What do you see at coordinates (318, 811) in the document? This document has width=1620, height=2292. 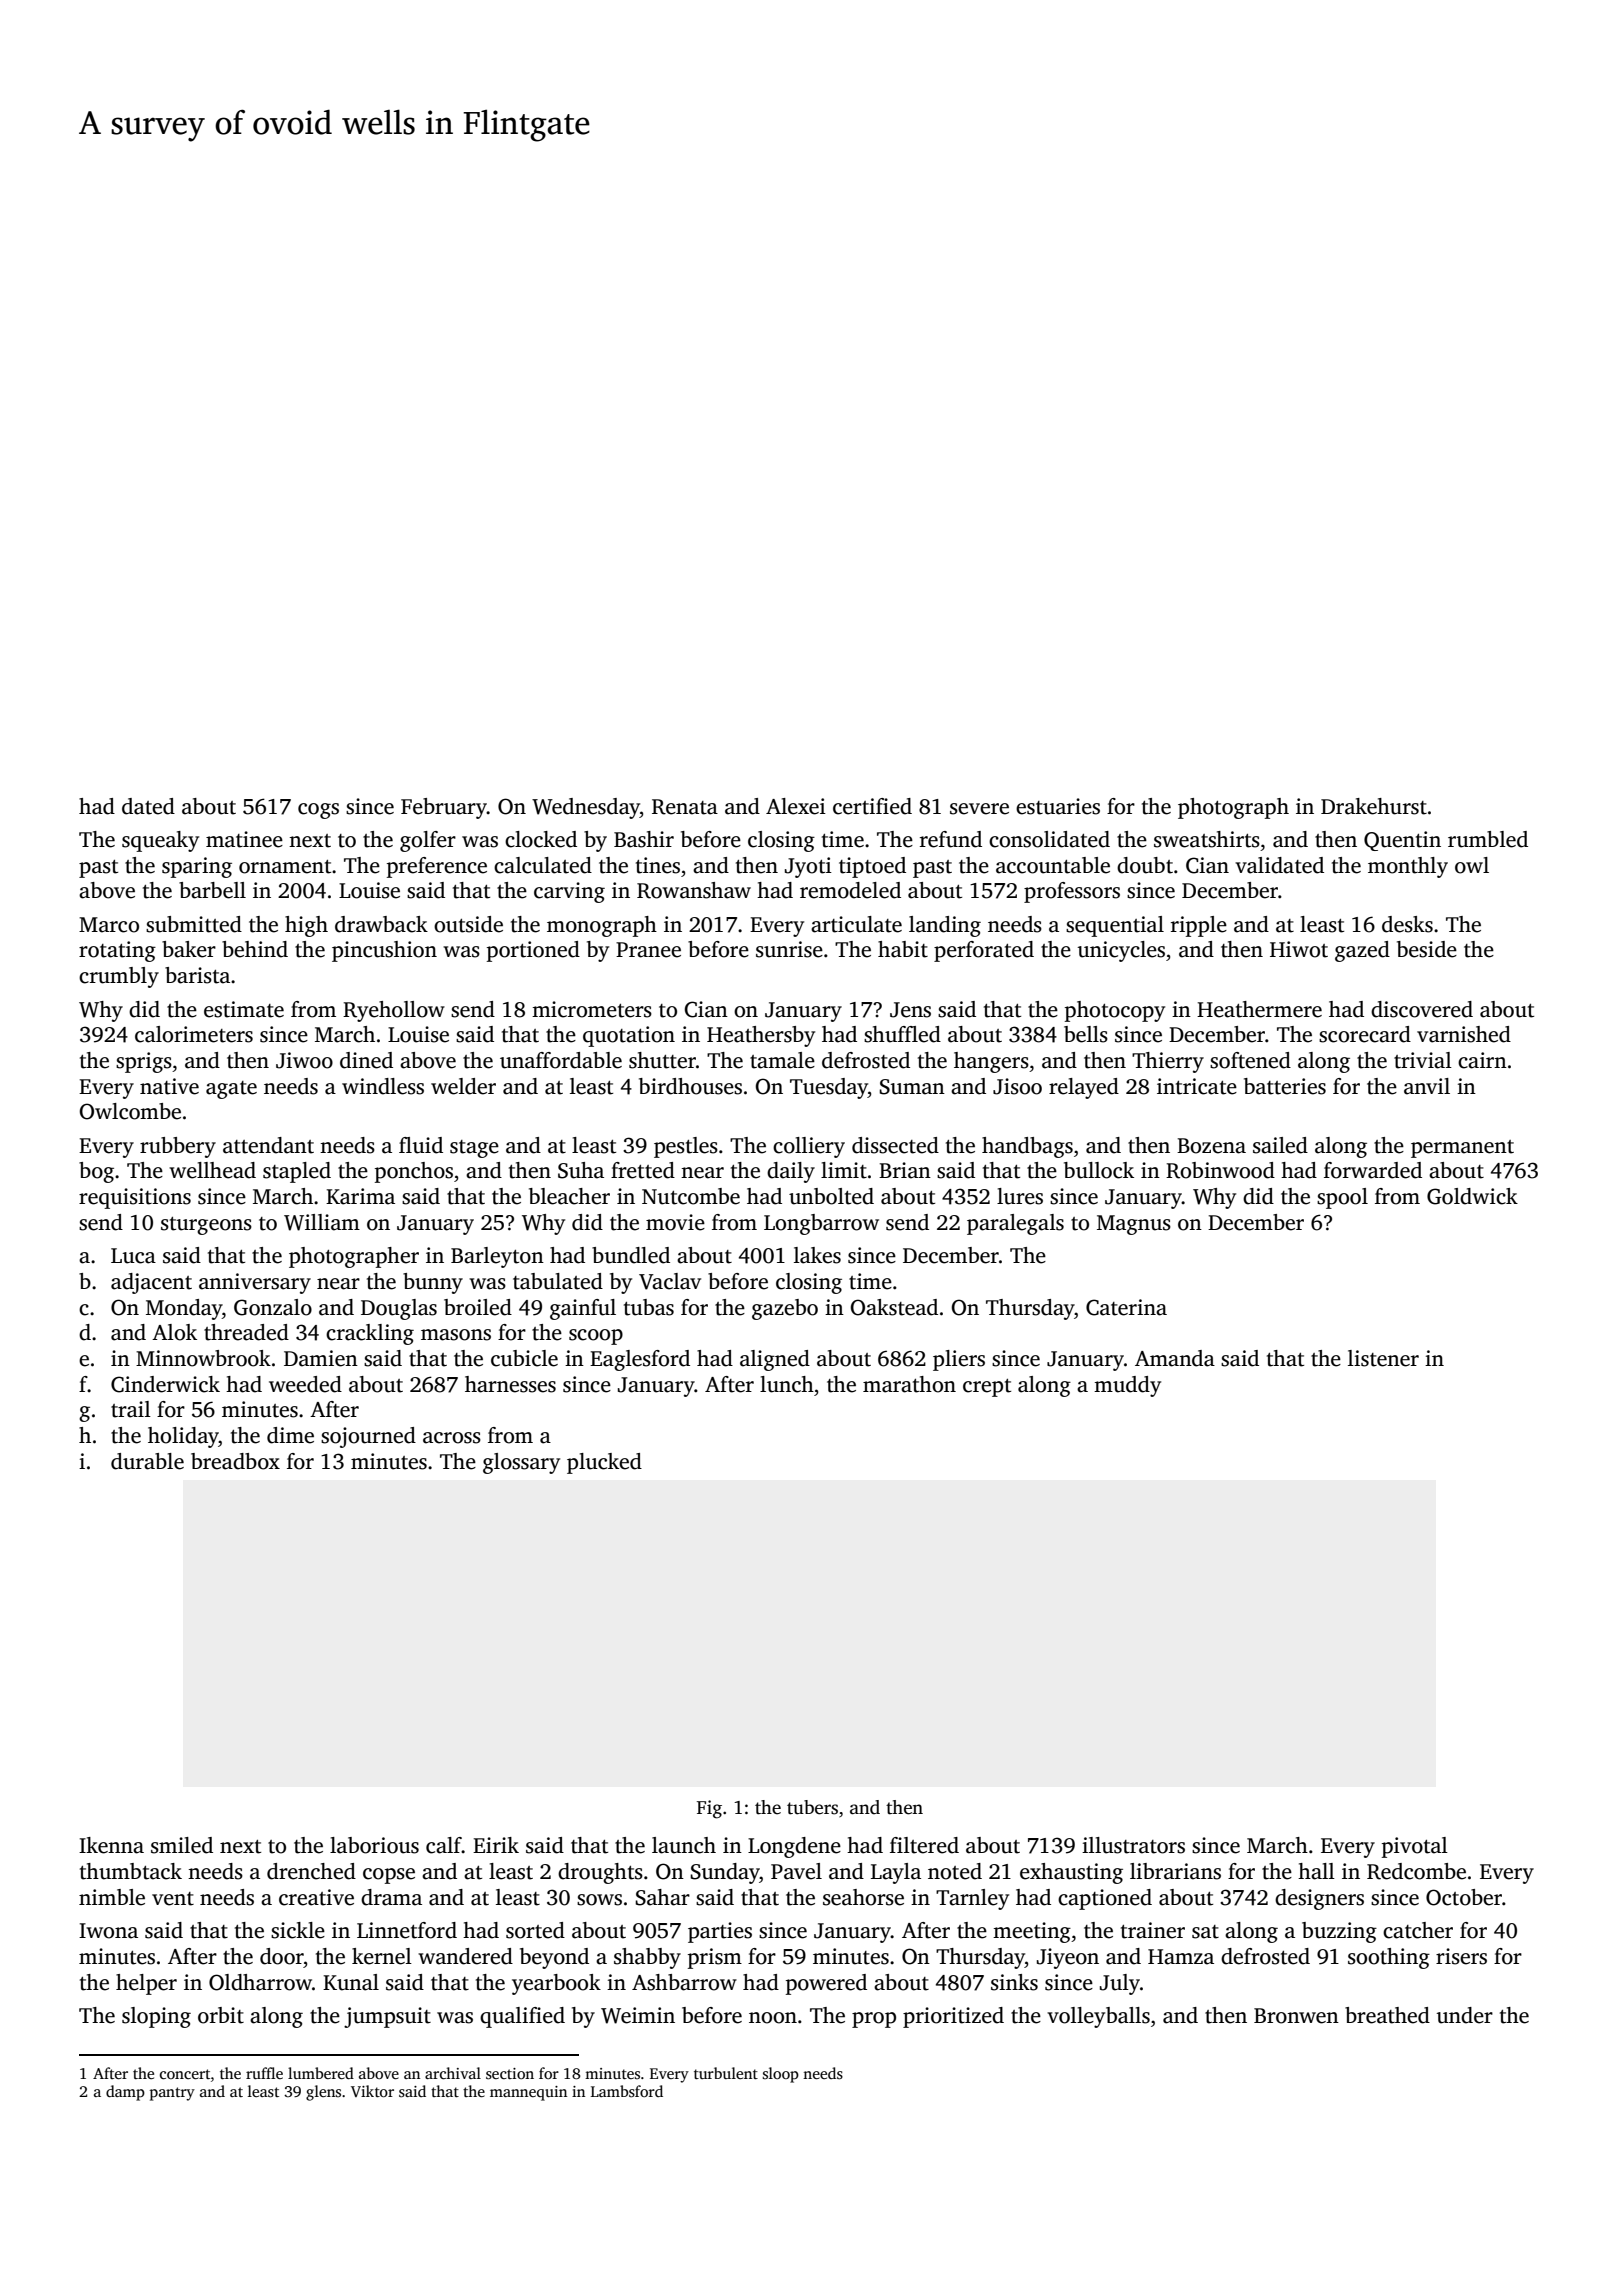 I see `cogs` at bounding box center [318, 811].
